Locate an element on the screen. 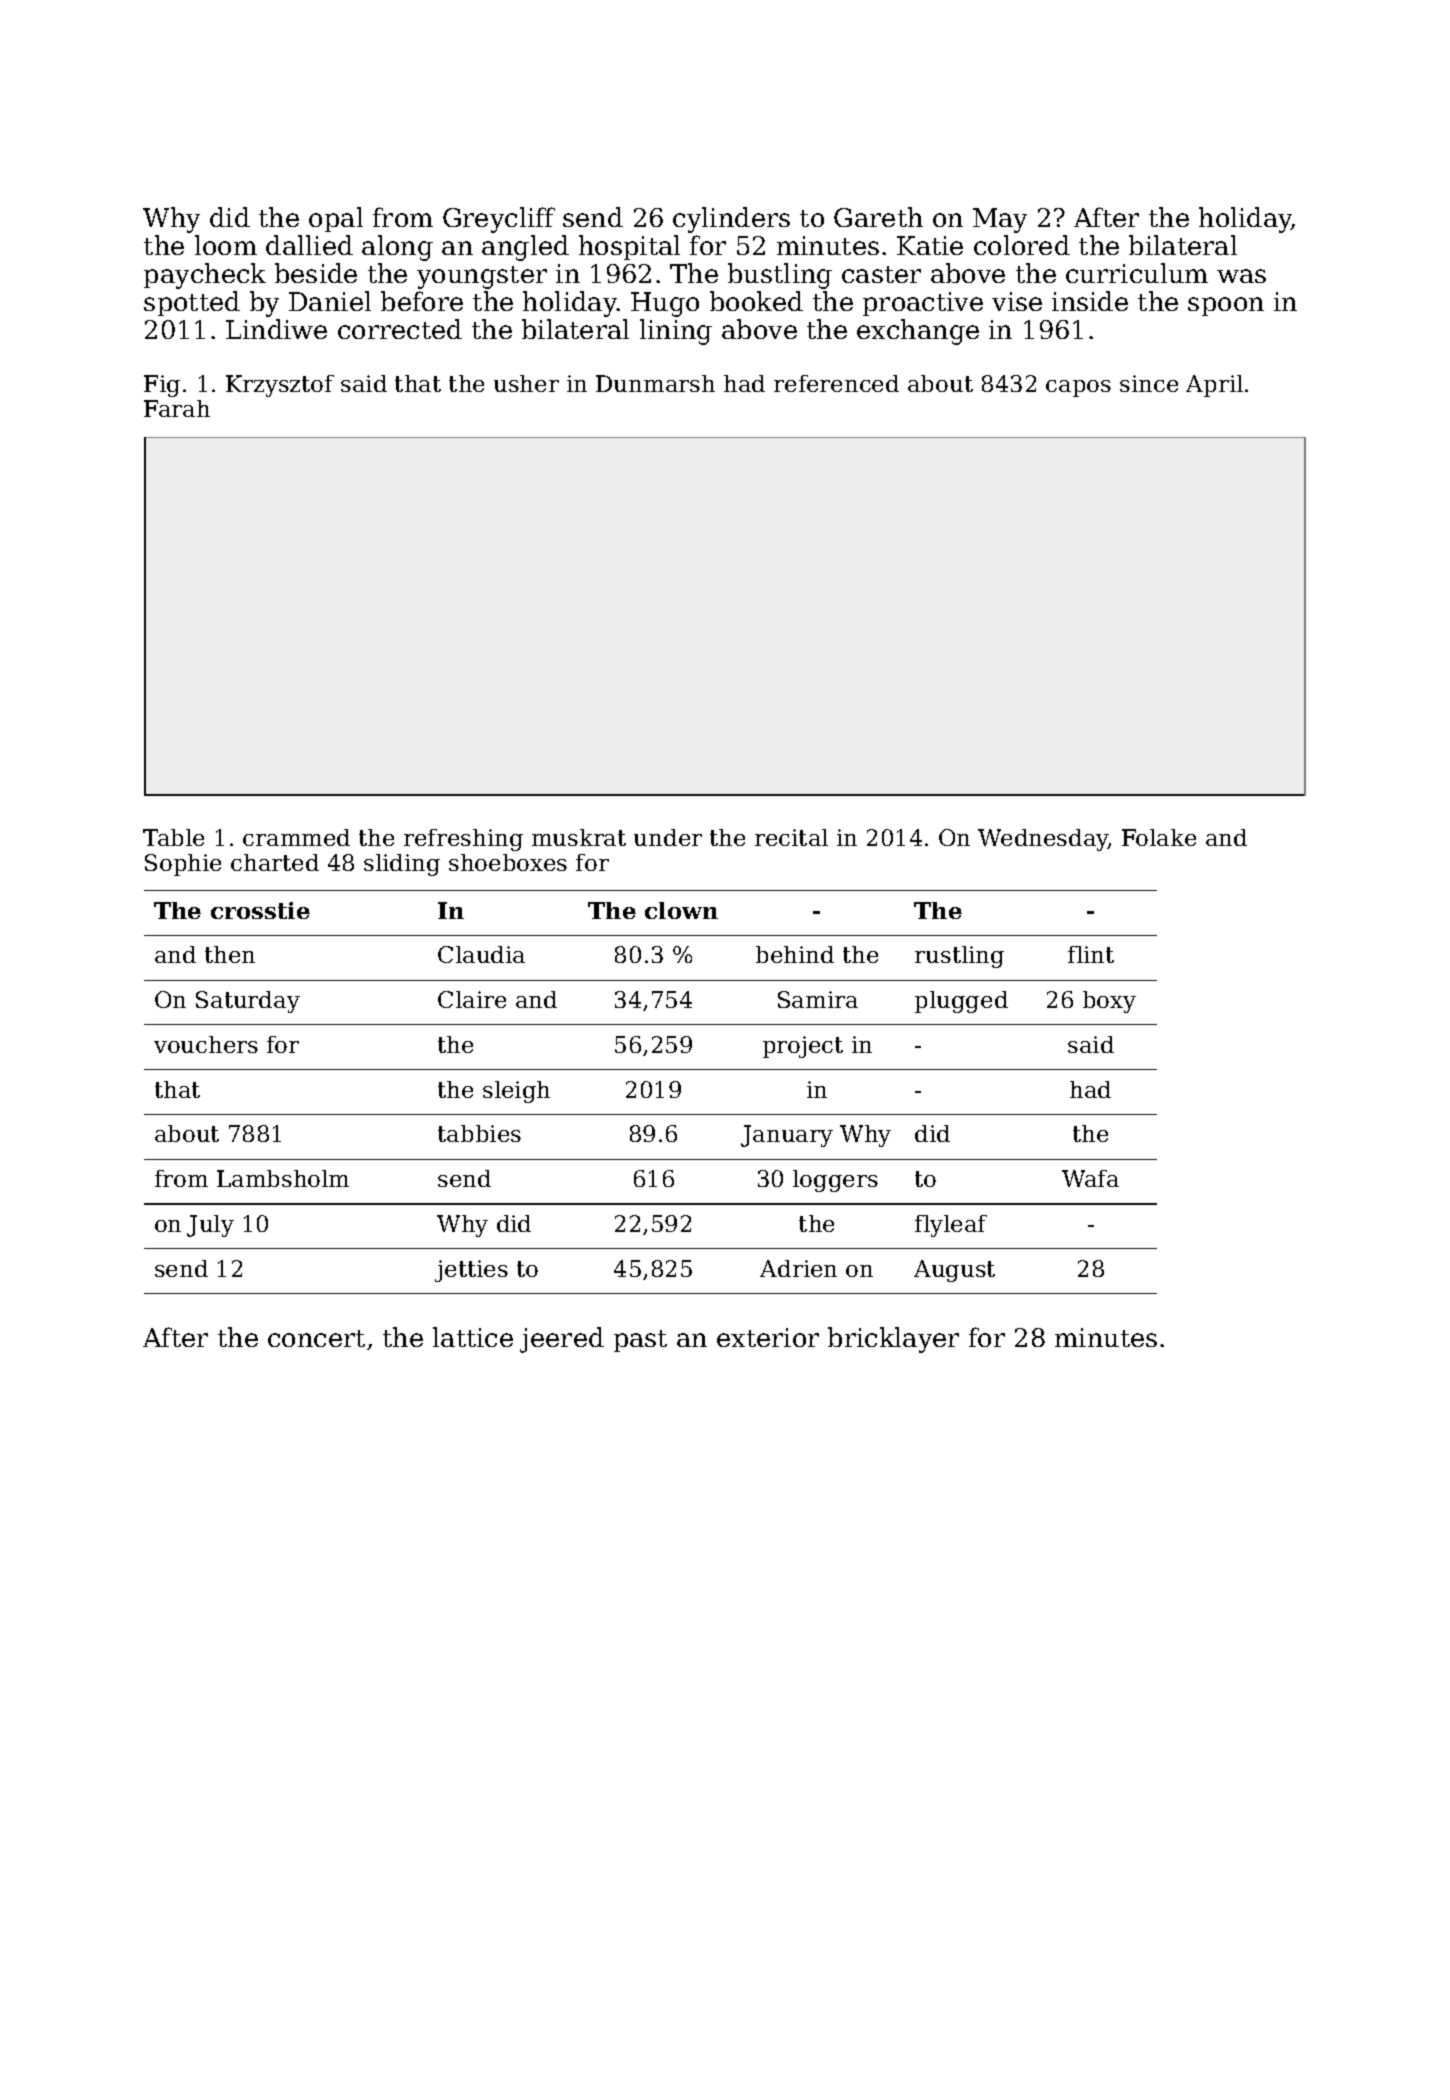  concert is located at coordinates (316, 1338).
